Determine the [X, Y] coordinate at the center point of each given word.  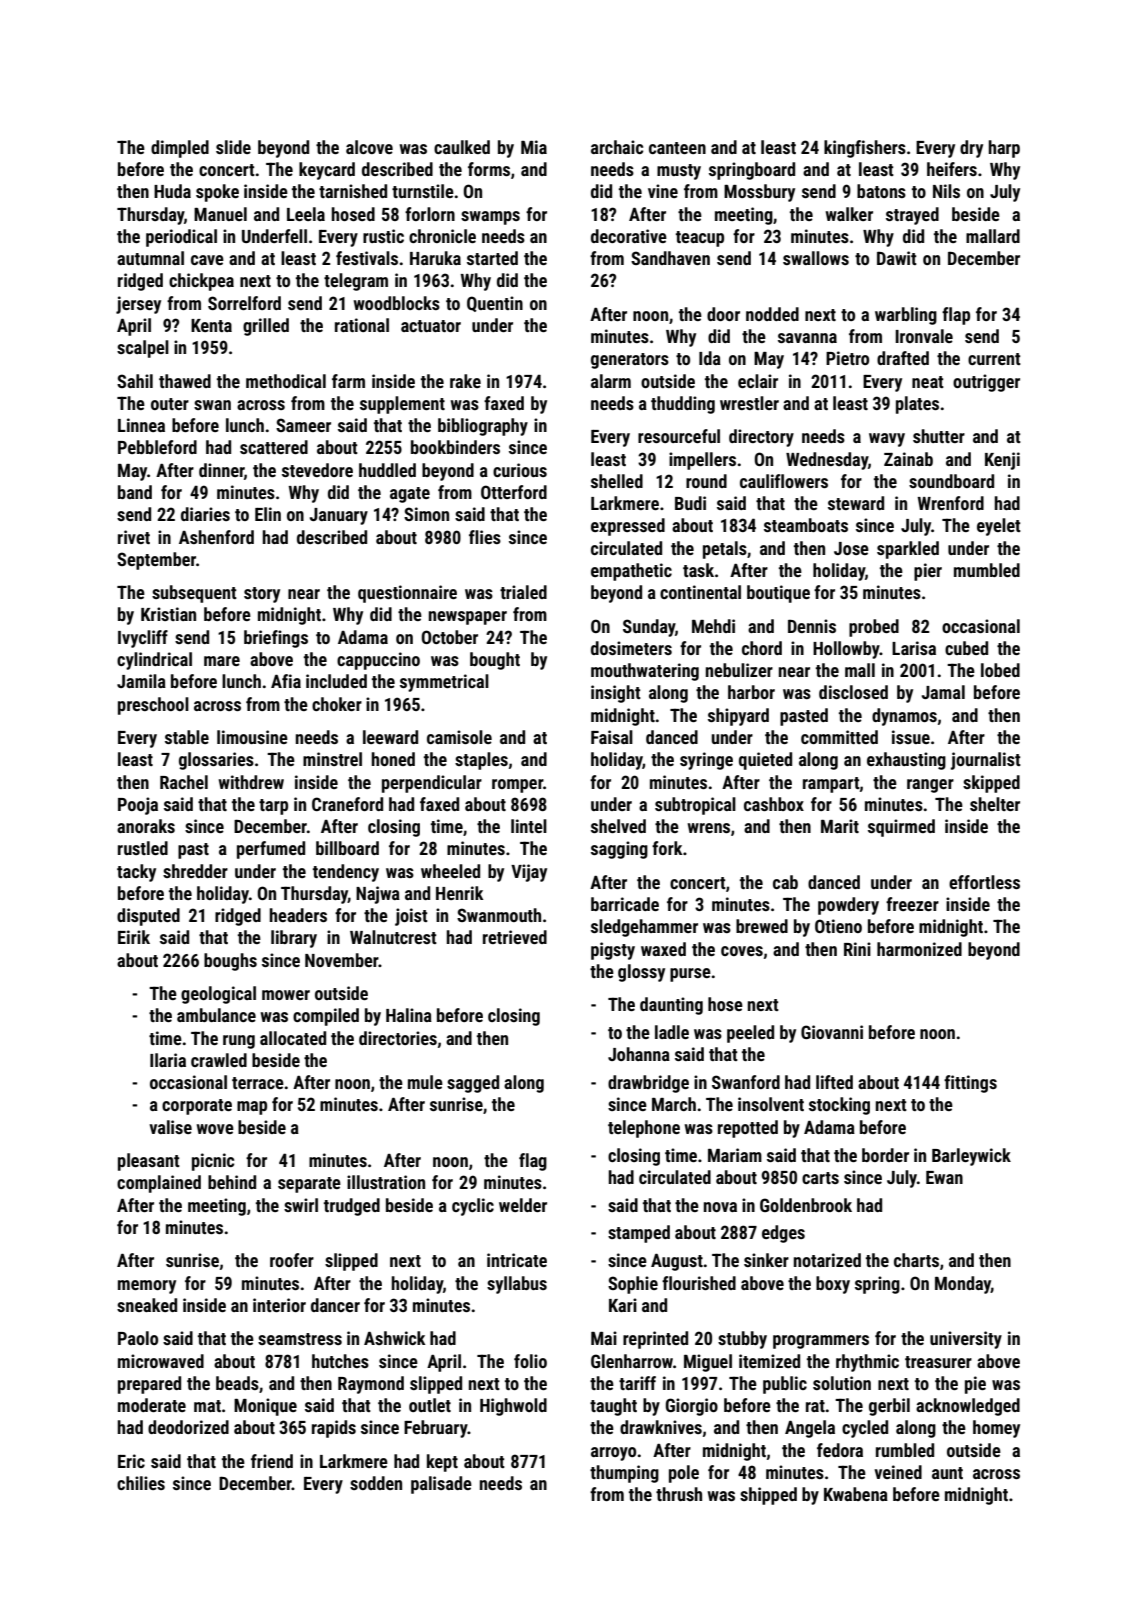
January [339, 516]
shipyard [738, 717]
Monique [265, 1407]
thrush [679, 1494]
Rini [857, 949]
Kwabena [856, 1494]
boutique [778, 594]
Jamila [141, 681]
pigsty [613, 951]
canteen [677, 148]
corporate [197, 1107]
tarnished [353, 191]
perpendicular [432, 784]
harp [1004, 149]
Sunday [649, 628]
